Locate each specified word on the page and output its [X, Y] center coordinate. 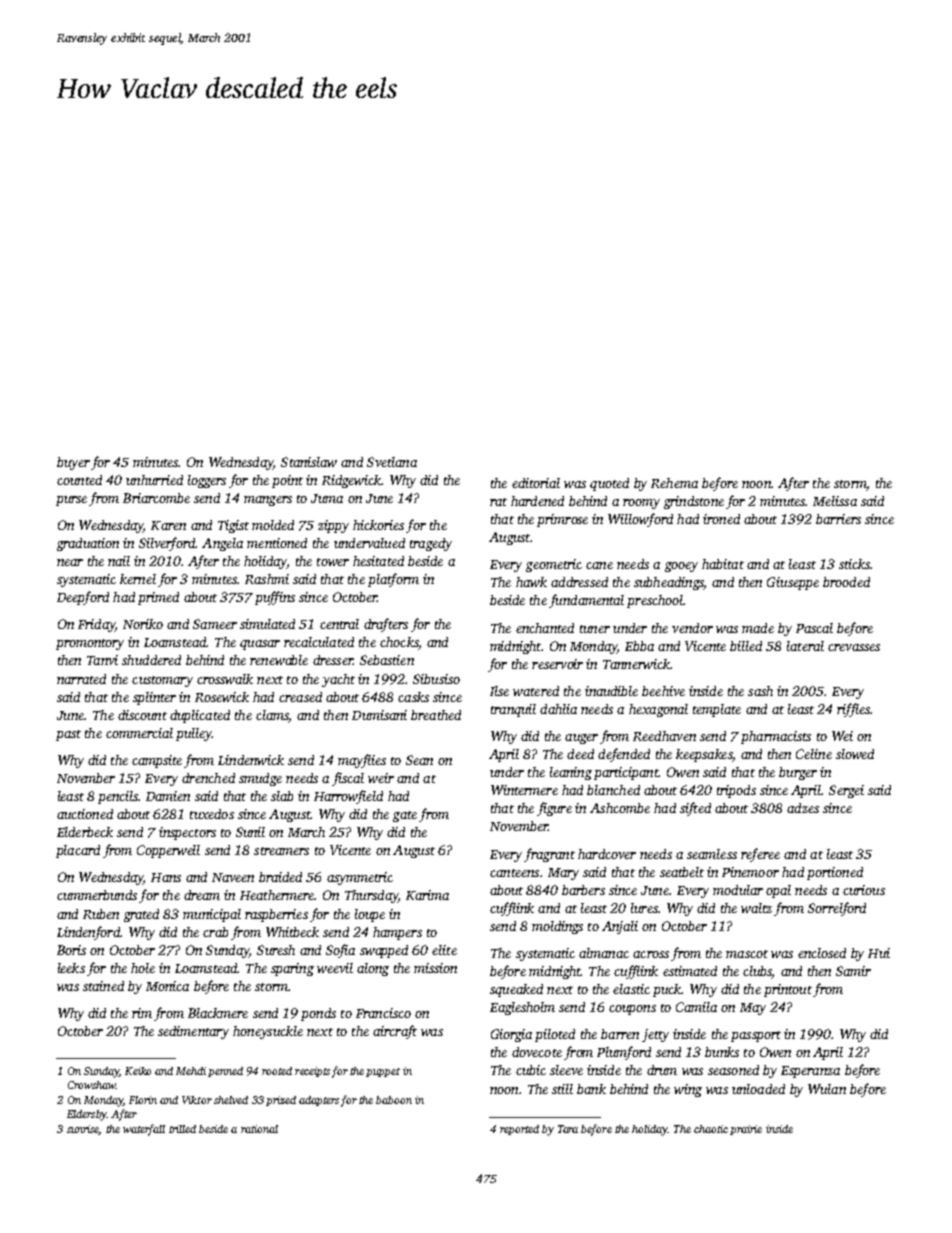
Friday [96, 625]
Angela [222, 544]
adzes [803, 808]
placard [78, 851]
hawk [531, 582]
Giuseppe [793, 583]
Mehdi [191, 1071]
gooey [681, 567]
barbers [583, 890]
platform [393, 580]
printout [788, 990]
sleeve [566, 1070]
